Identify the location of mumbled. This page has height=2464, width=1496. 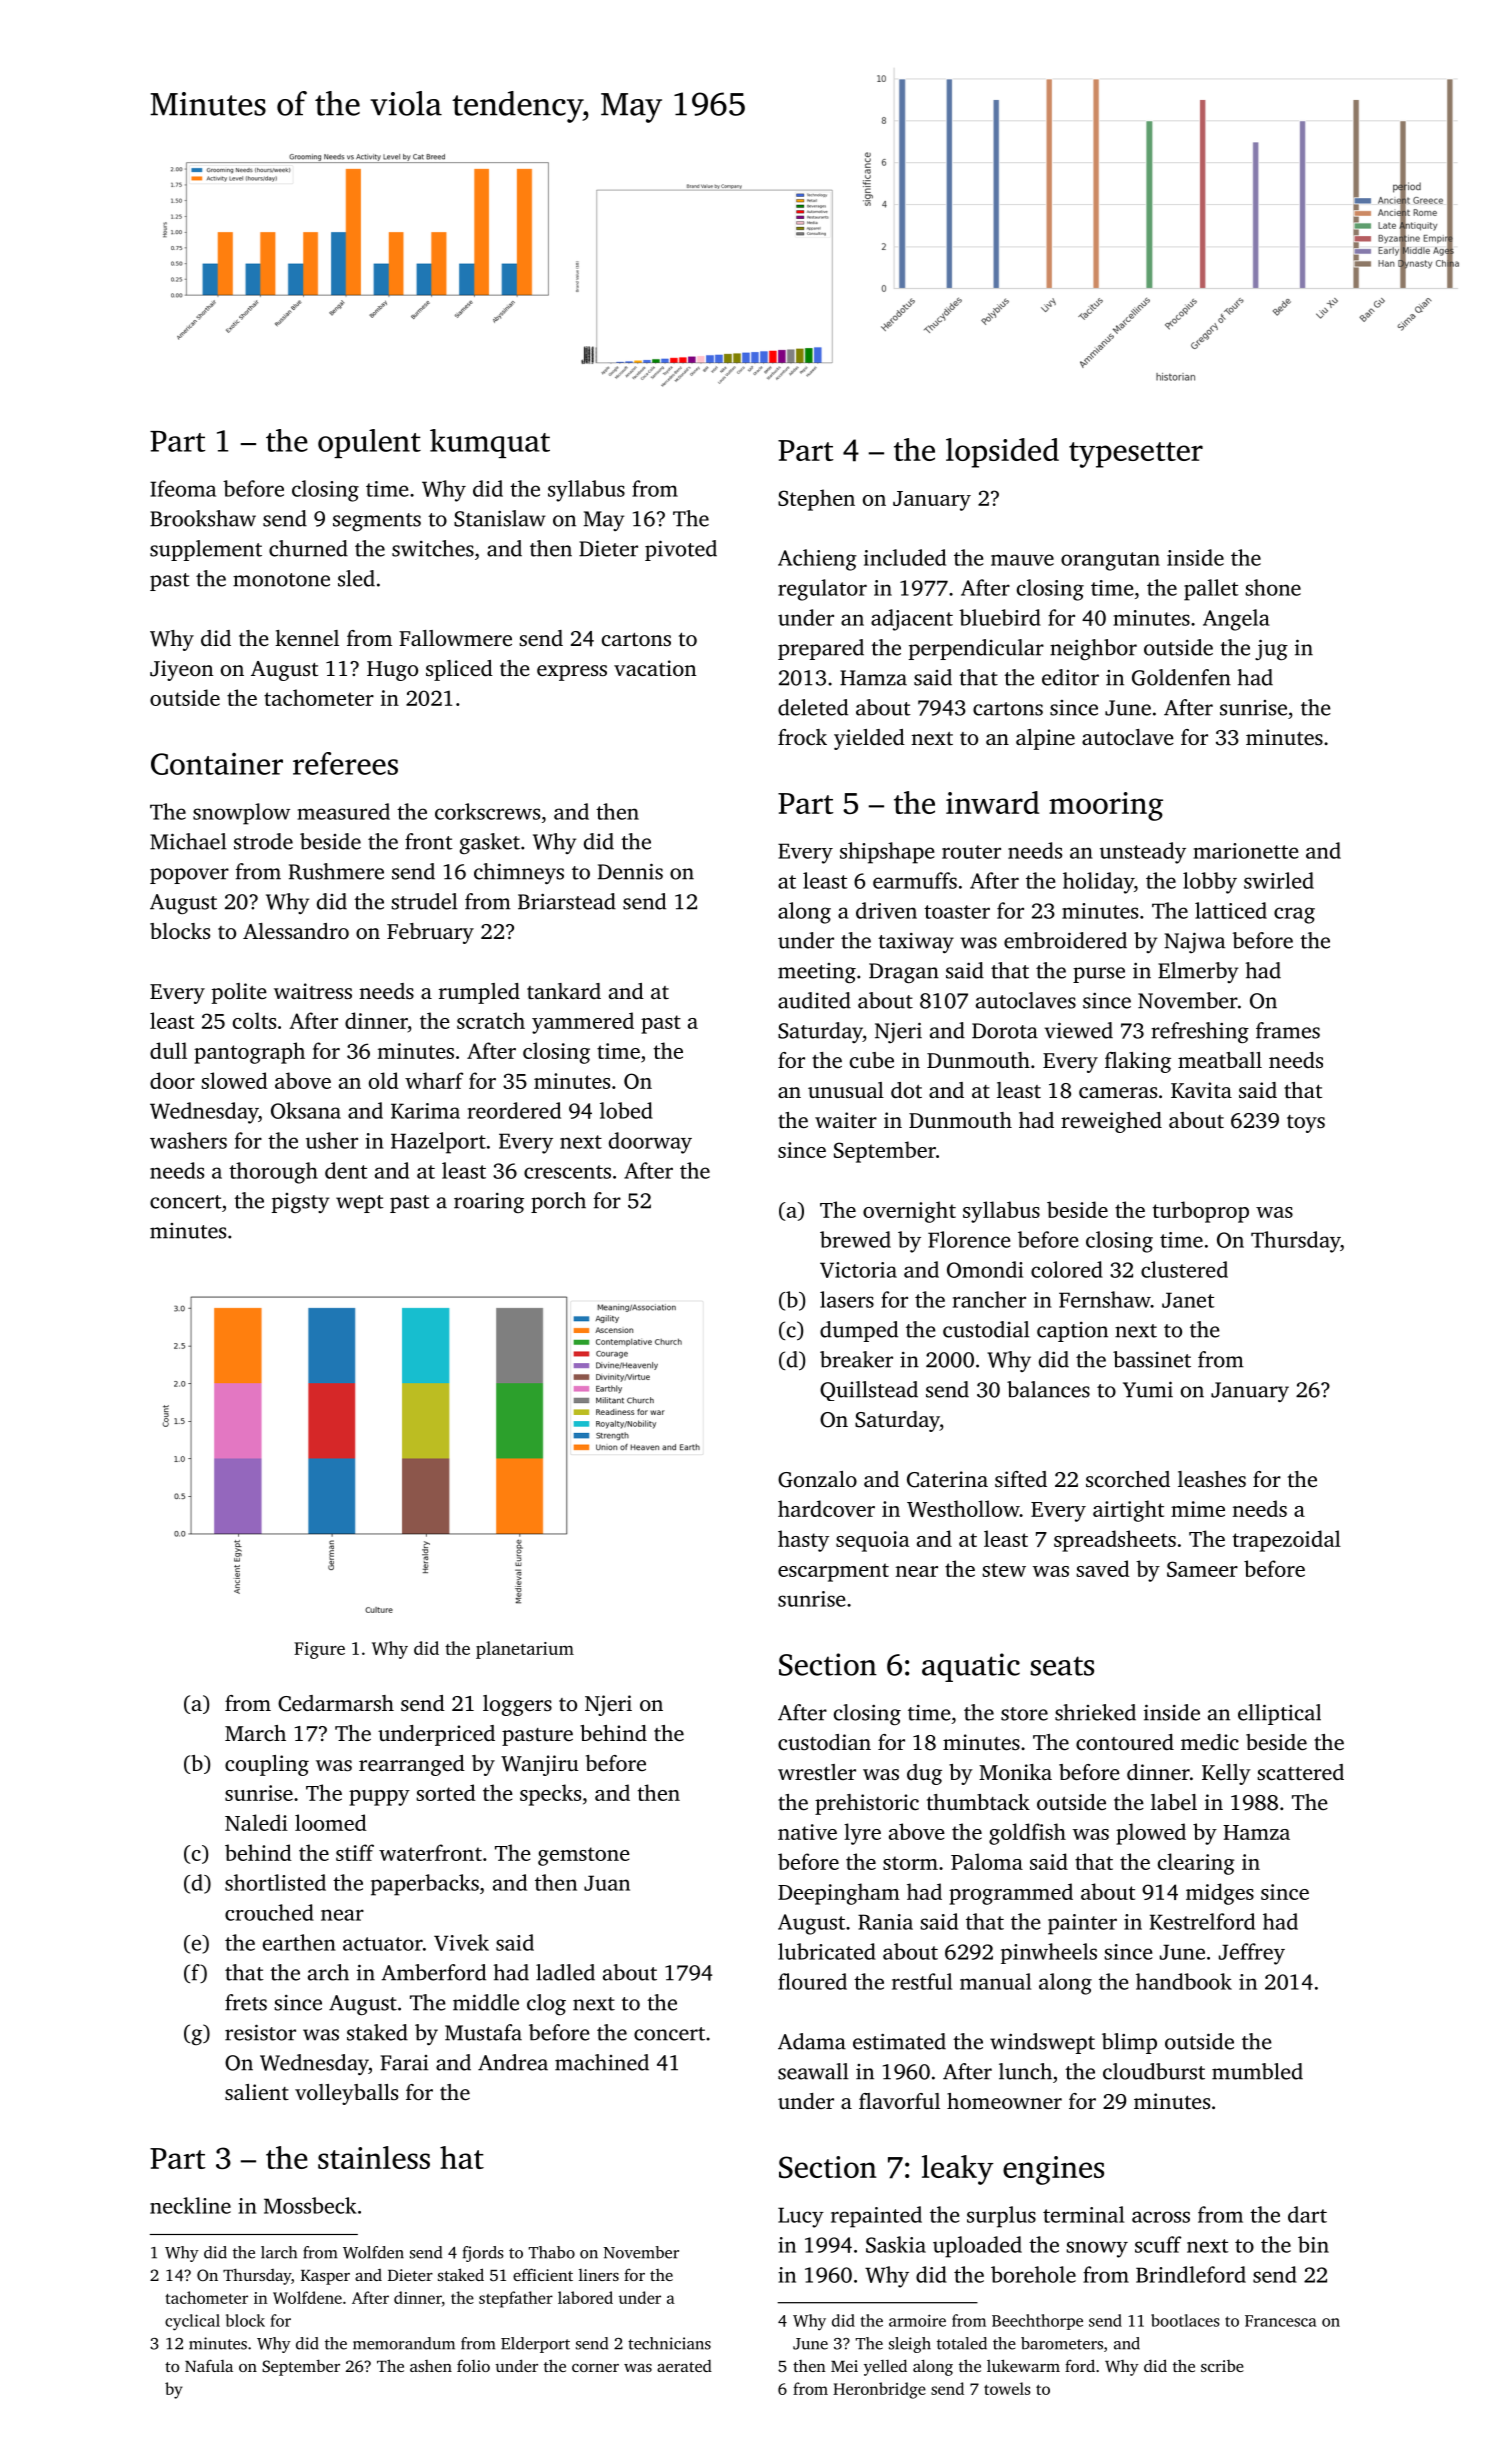
(1257, 2071).
